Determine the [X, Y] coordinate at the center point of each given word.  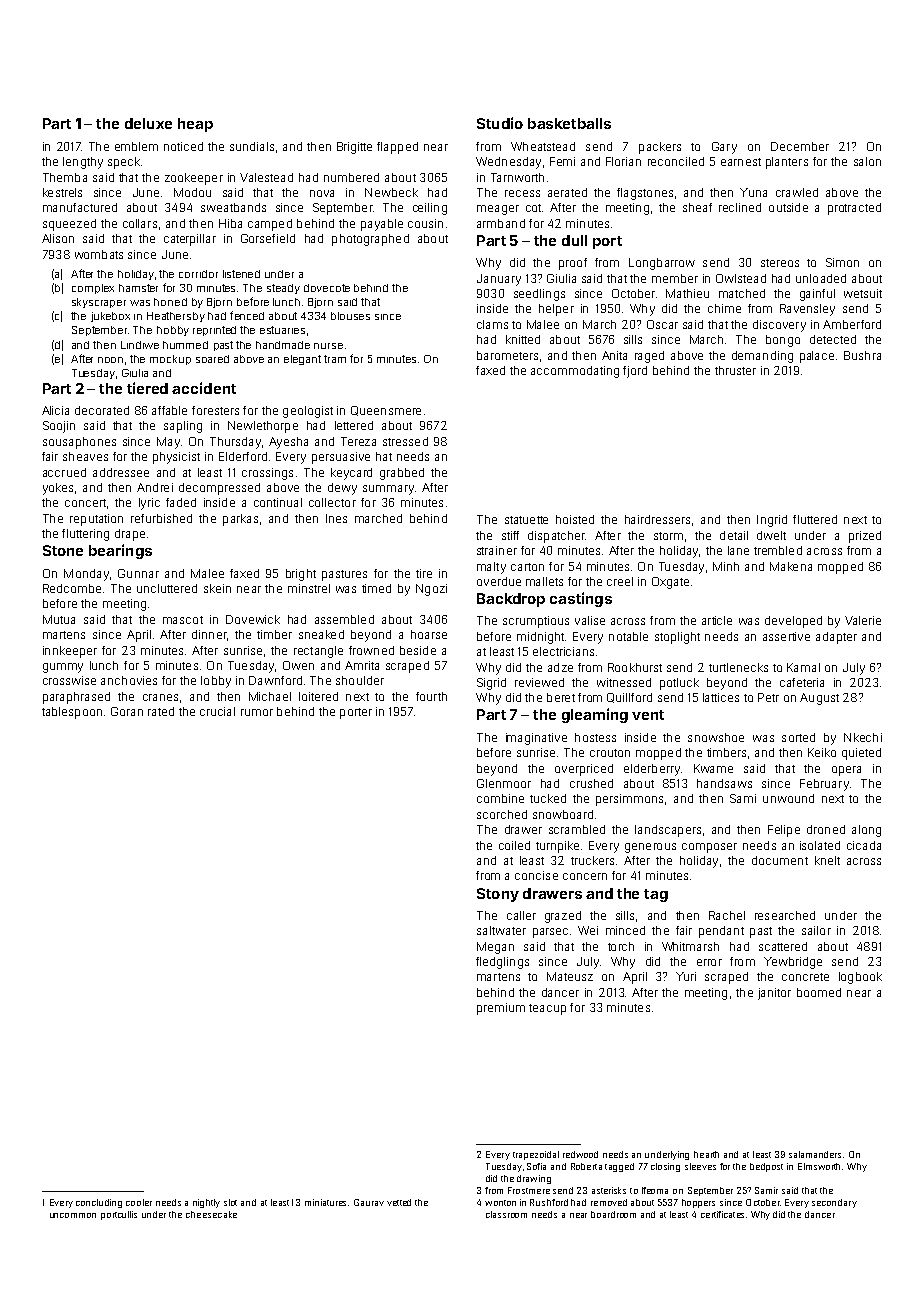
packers [660, 148]
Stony [498, 895]
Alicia [55, 410]
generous [650, 848]
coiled [514, 845]
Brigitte [354, 148]
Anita [614, 355]
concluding [99, 1203]
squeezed [69, 225]
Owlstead [741, 278]
